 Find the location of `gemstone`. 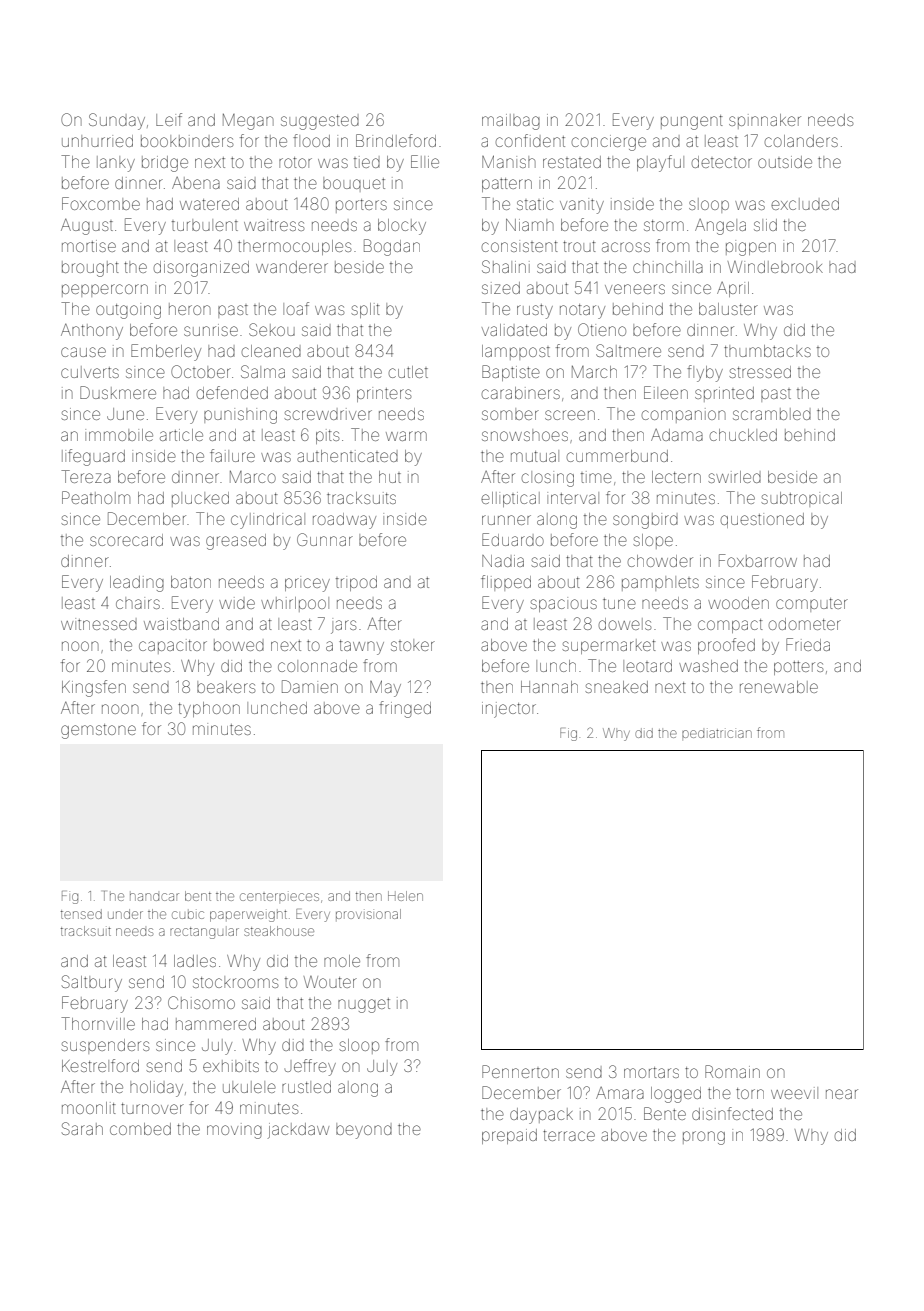

gemstone is located at coordinates (98, 731).
